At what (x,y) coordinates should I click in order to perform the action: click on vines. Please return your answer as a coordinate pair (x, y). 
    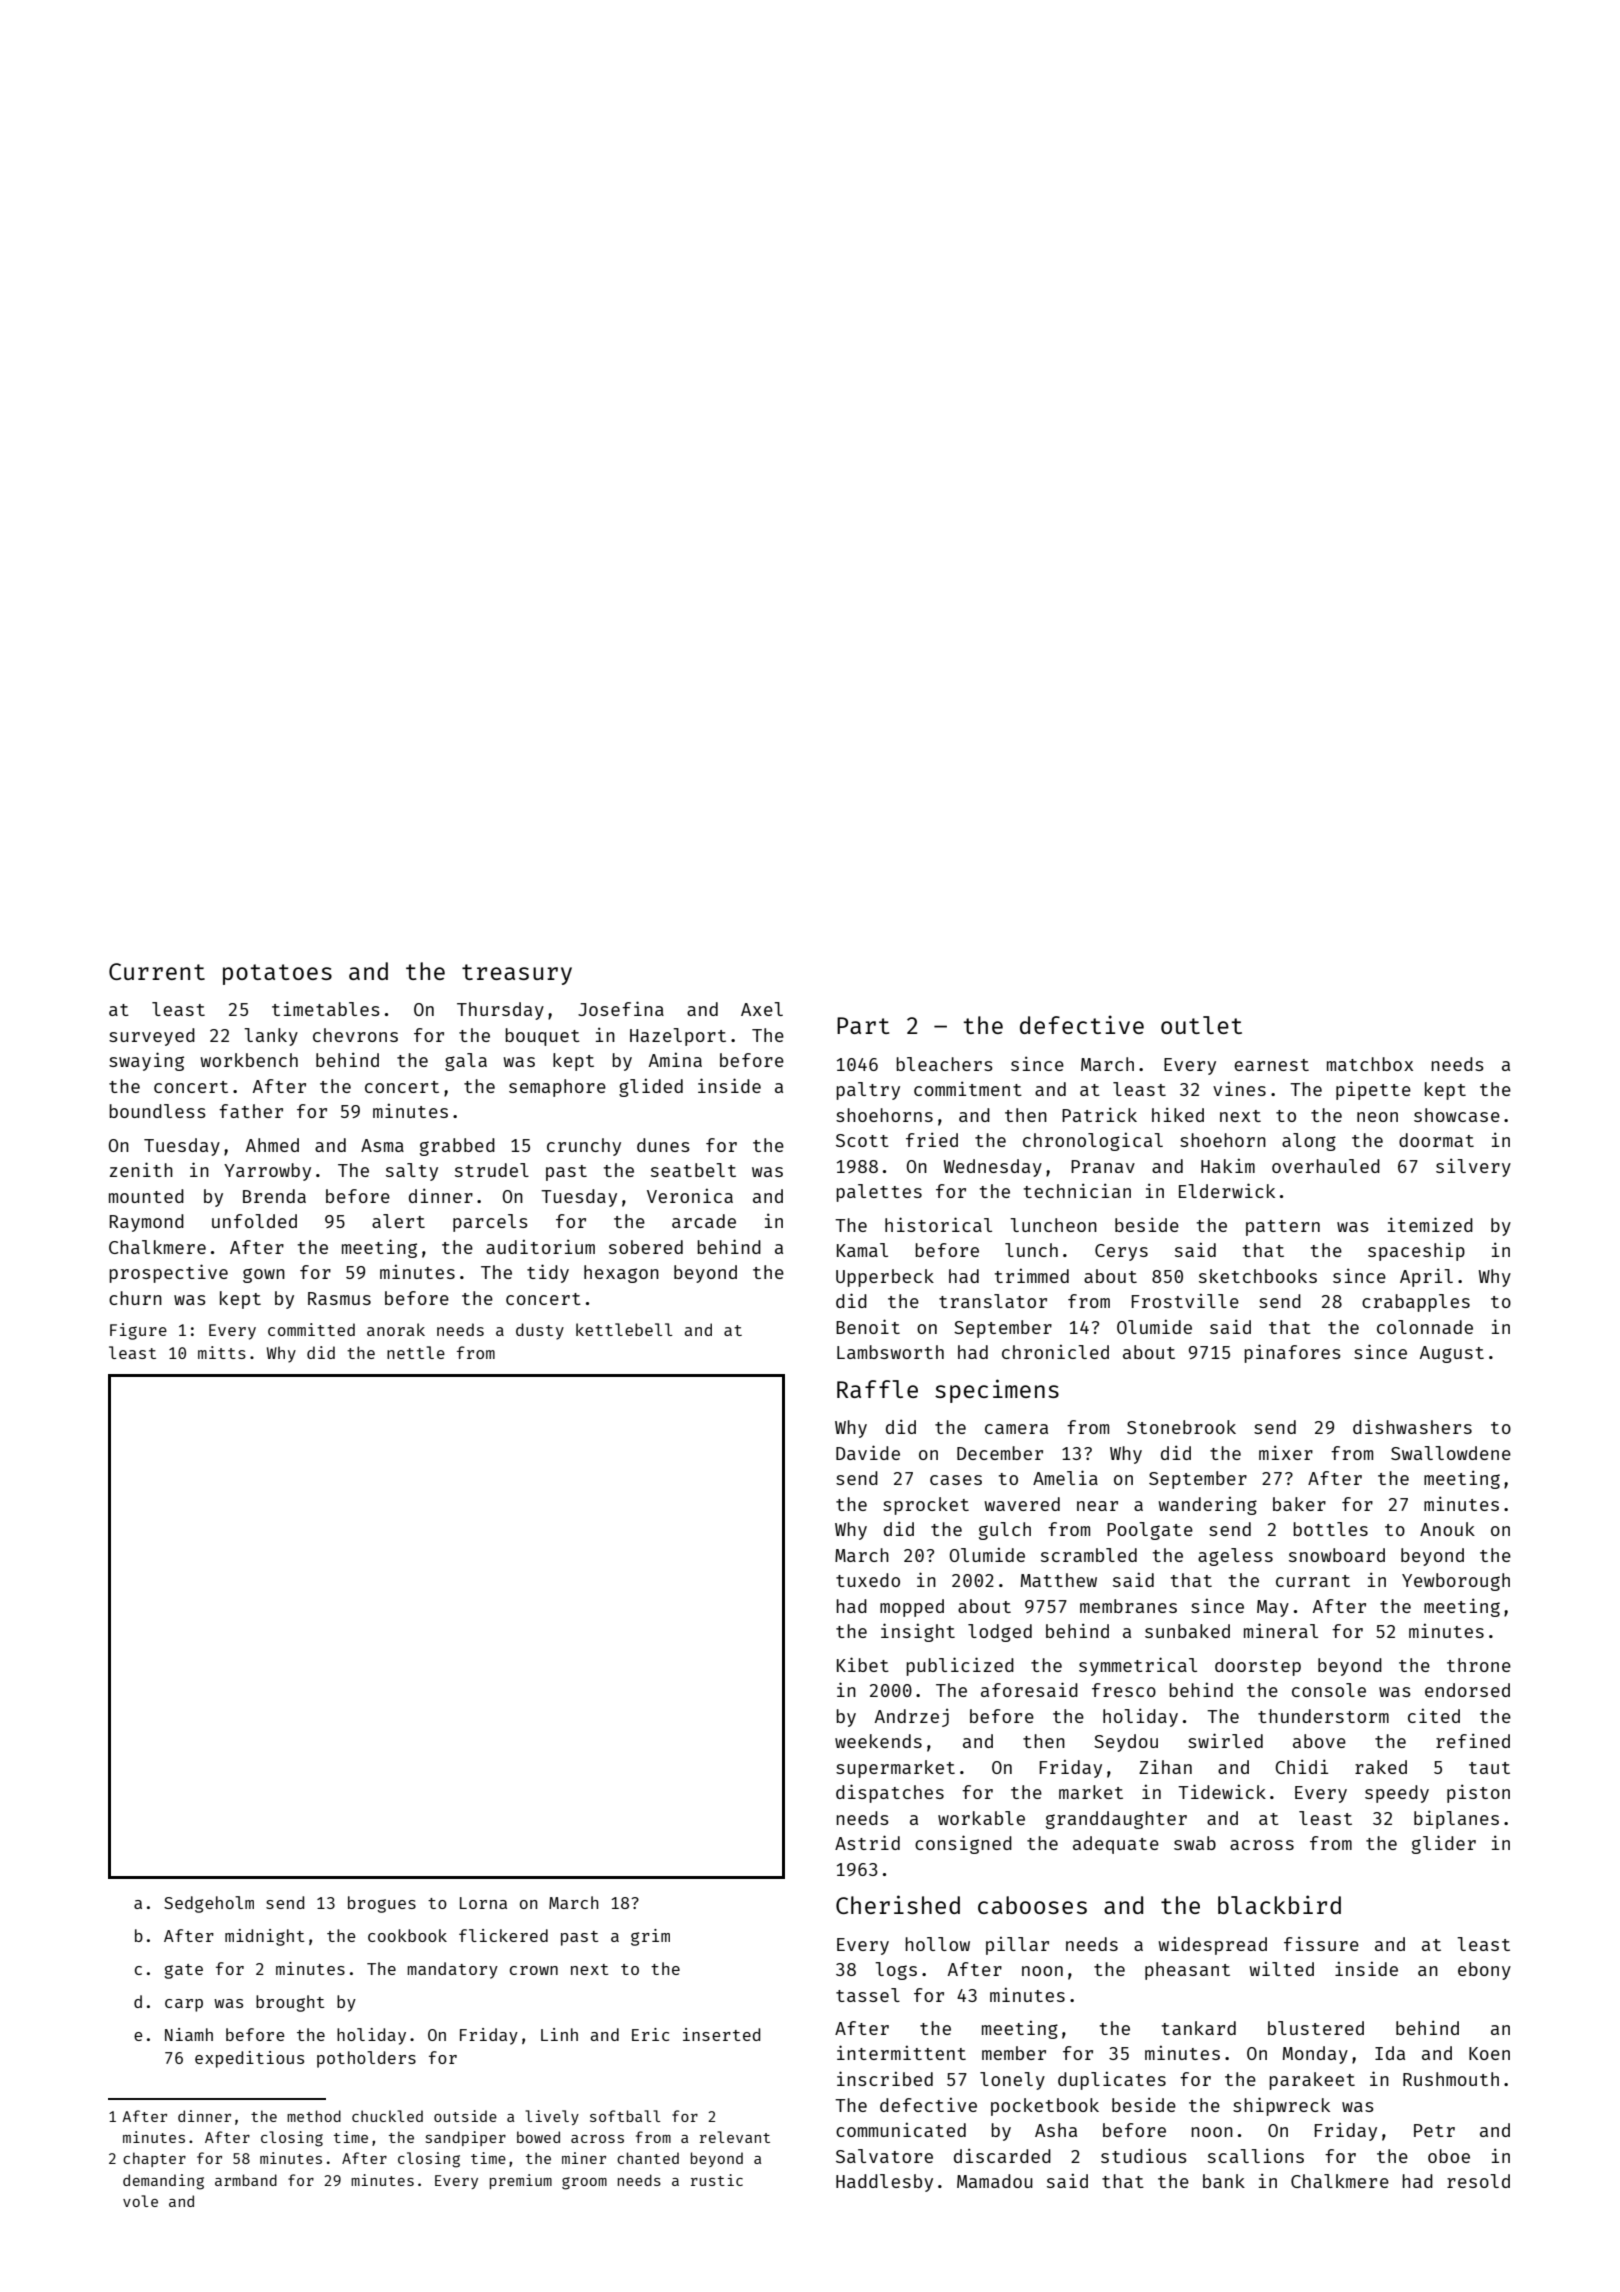
    Looking at the image, I should click on (1239, 1088).
